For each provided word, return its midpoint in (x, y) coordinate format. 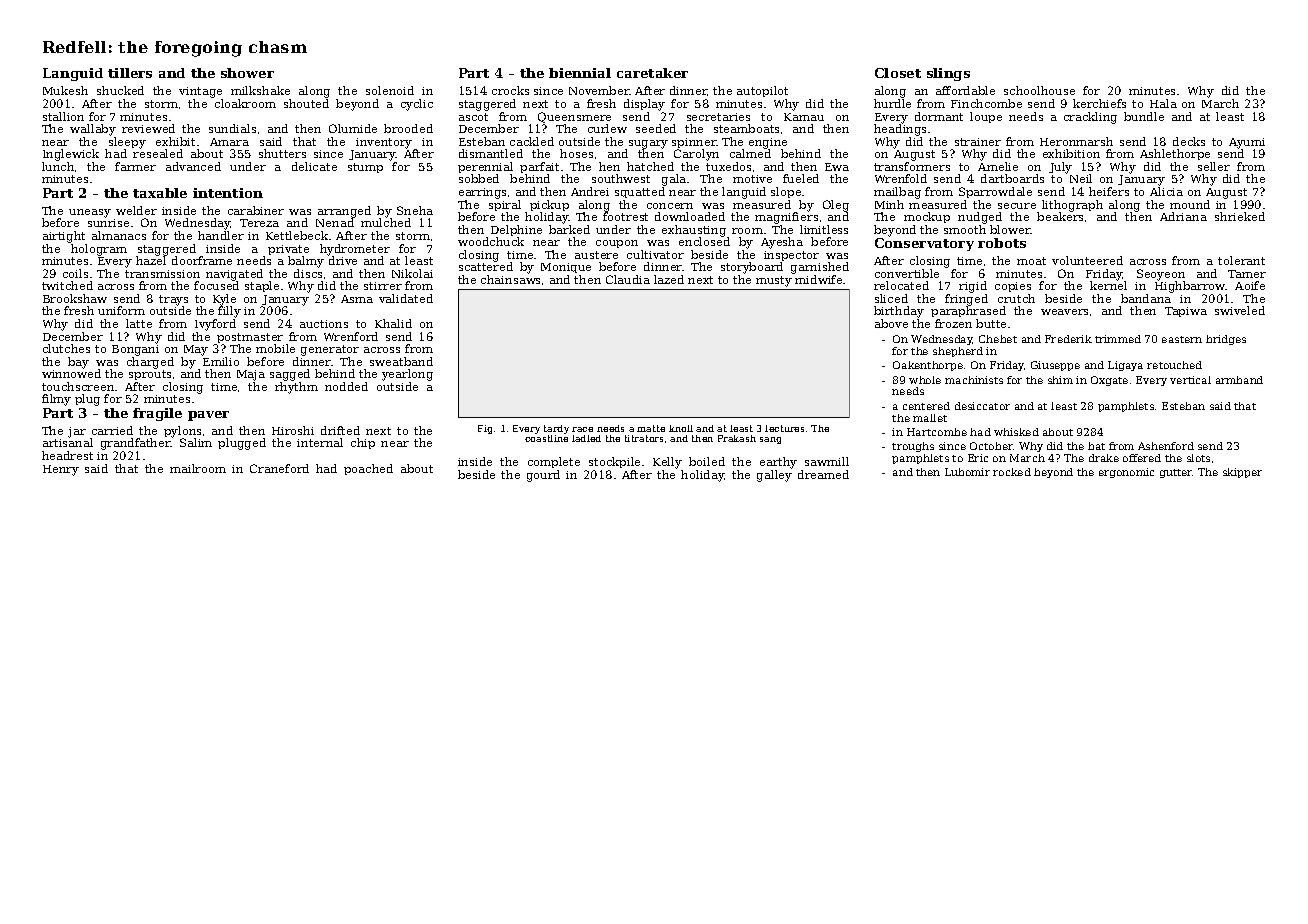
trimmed (1118, 339)
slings (948, 74)
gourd (543, 476)
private (288, 250)
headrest (67, 455)
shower (247, 73)
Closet (898, 73)
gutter (1176, 473)
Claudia (628, 279)
